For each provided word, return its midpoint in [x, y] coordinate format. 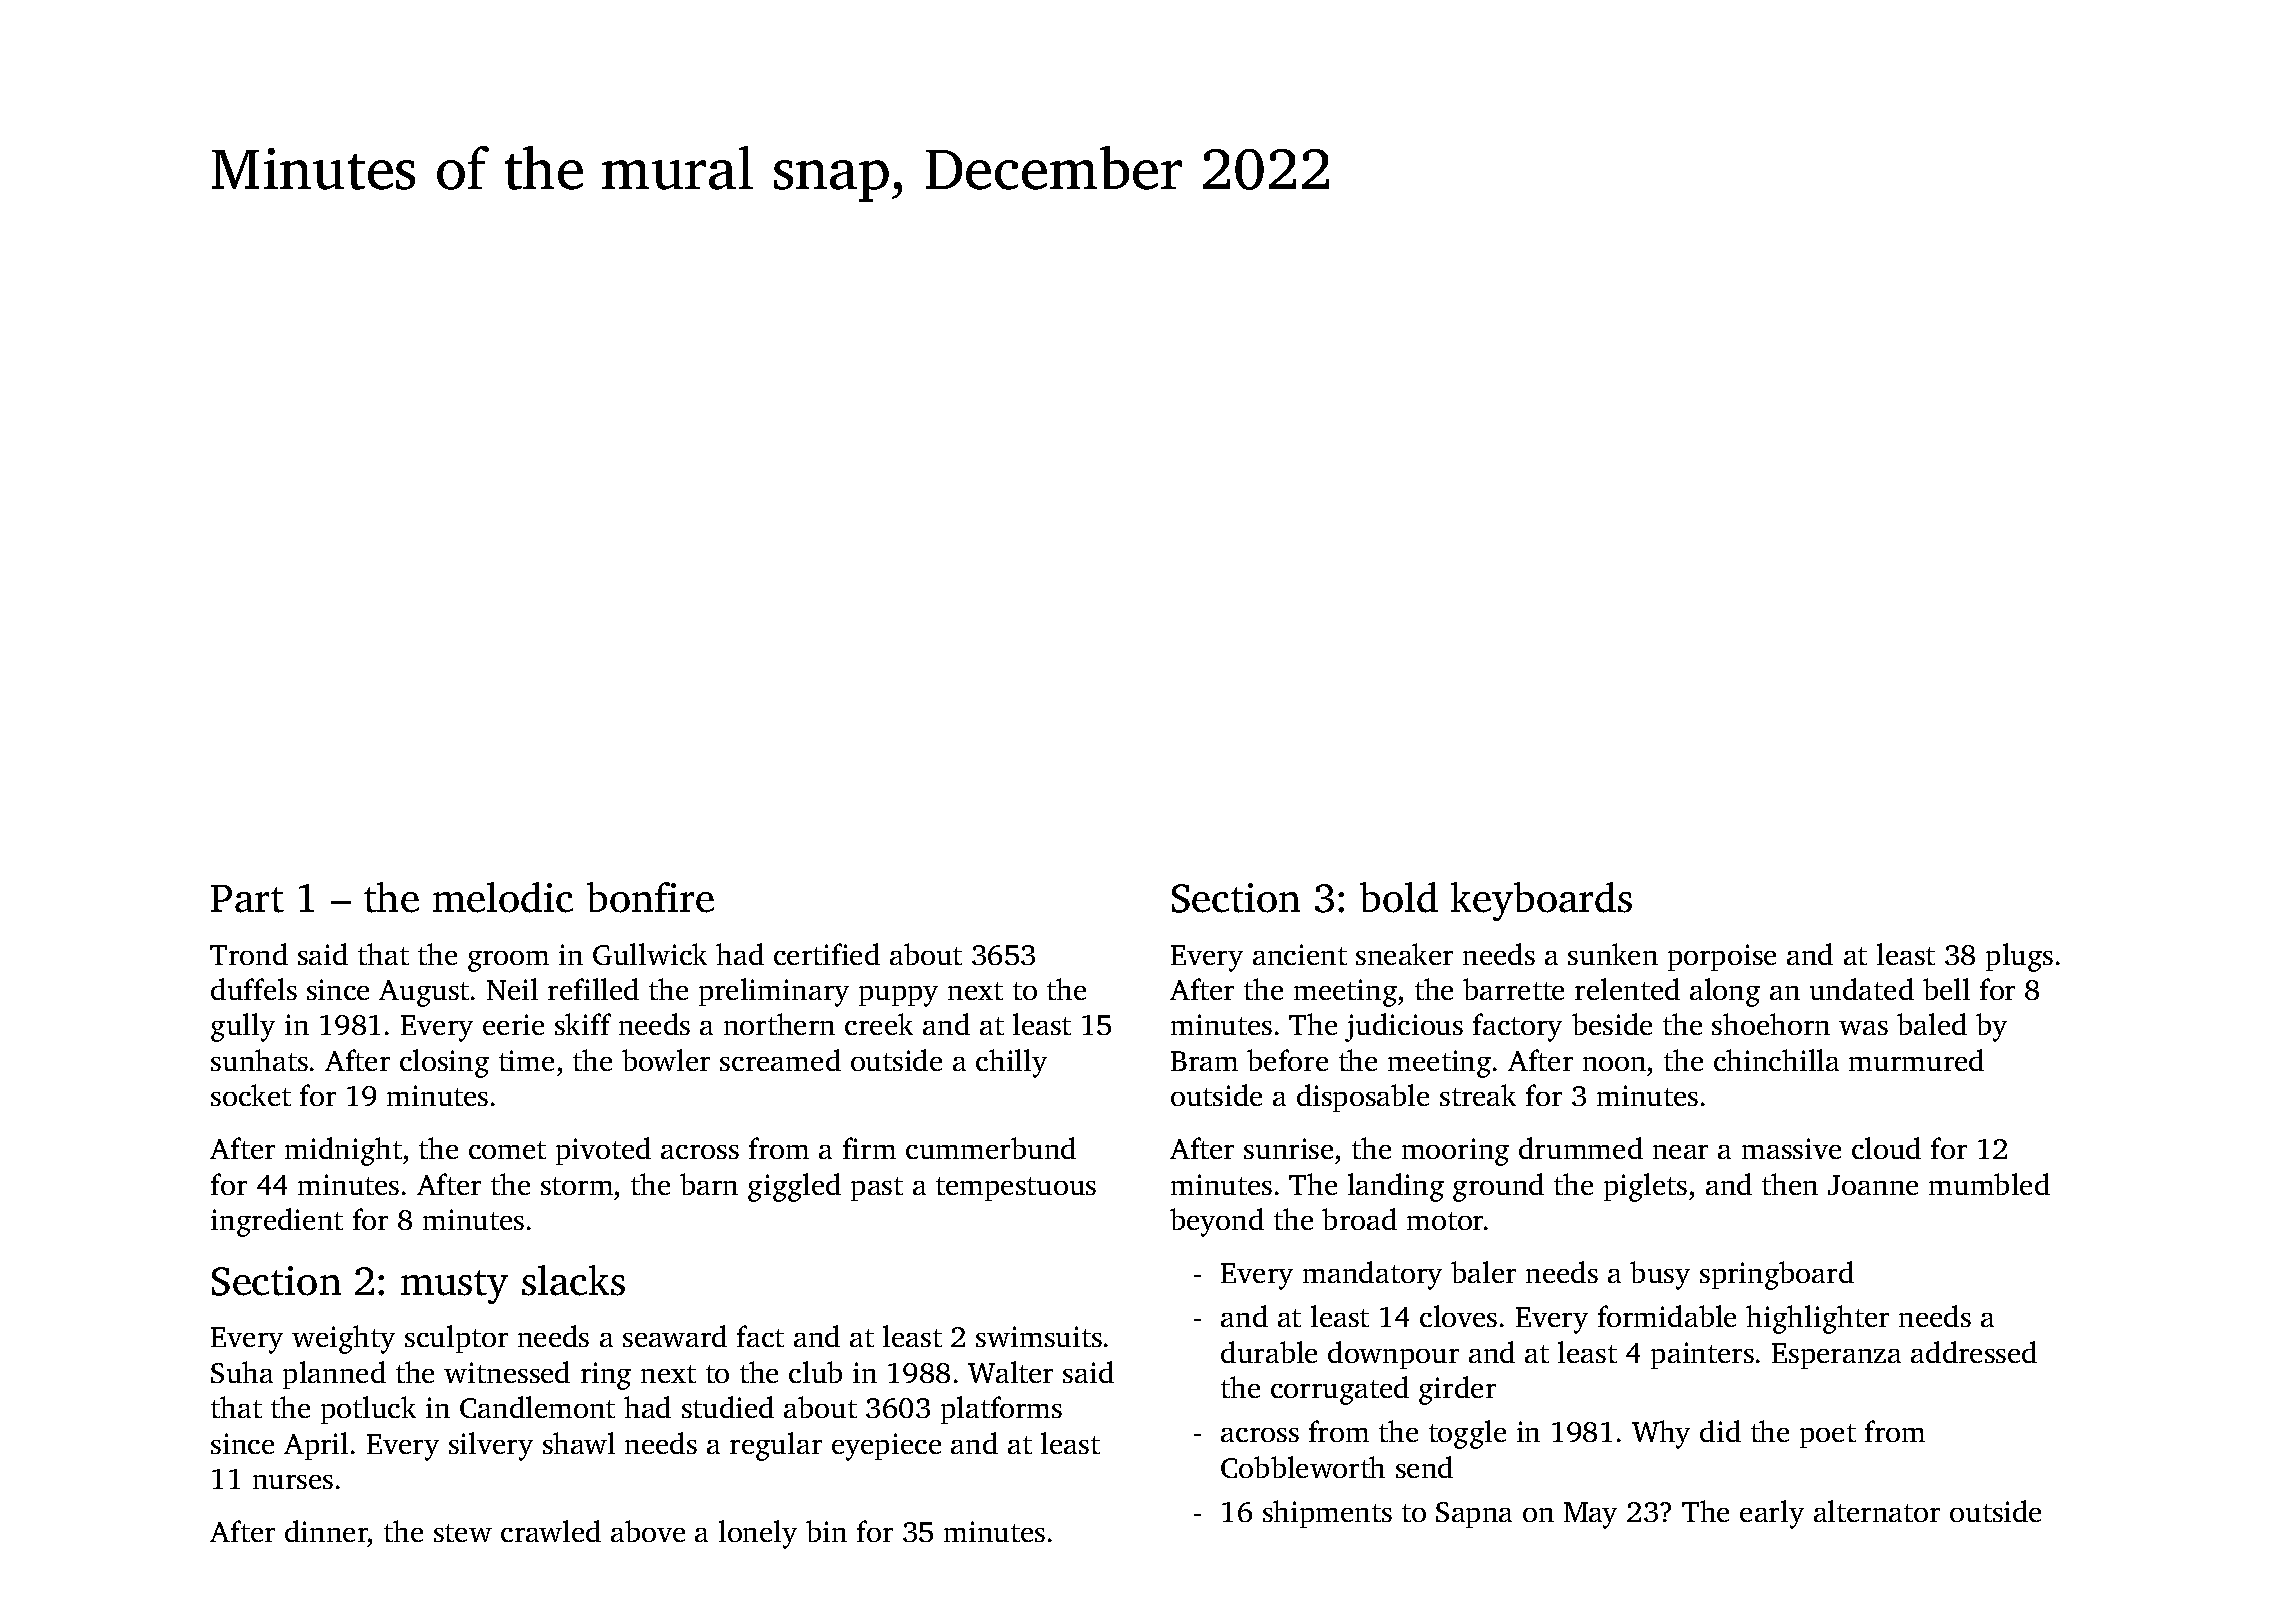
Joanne [1873, 1185]
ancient [1300, 954]
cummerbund [991, 1148]
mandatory [1372, 1275]
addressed [1974, 1352]
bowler [666, 1060]
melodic [503, 897]
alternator [1877, 1511]
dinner [326, 1531]
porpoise [1722, 957]
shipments [1327, 1514]
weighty [343, 1339]
